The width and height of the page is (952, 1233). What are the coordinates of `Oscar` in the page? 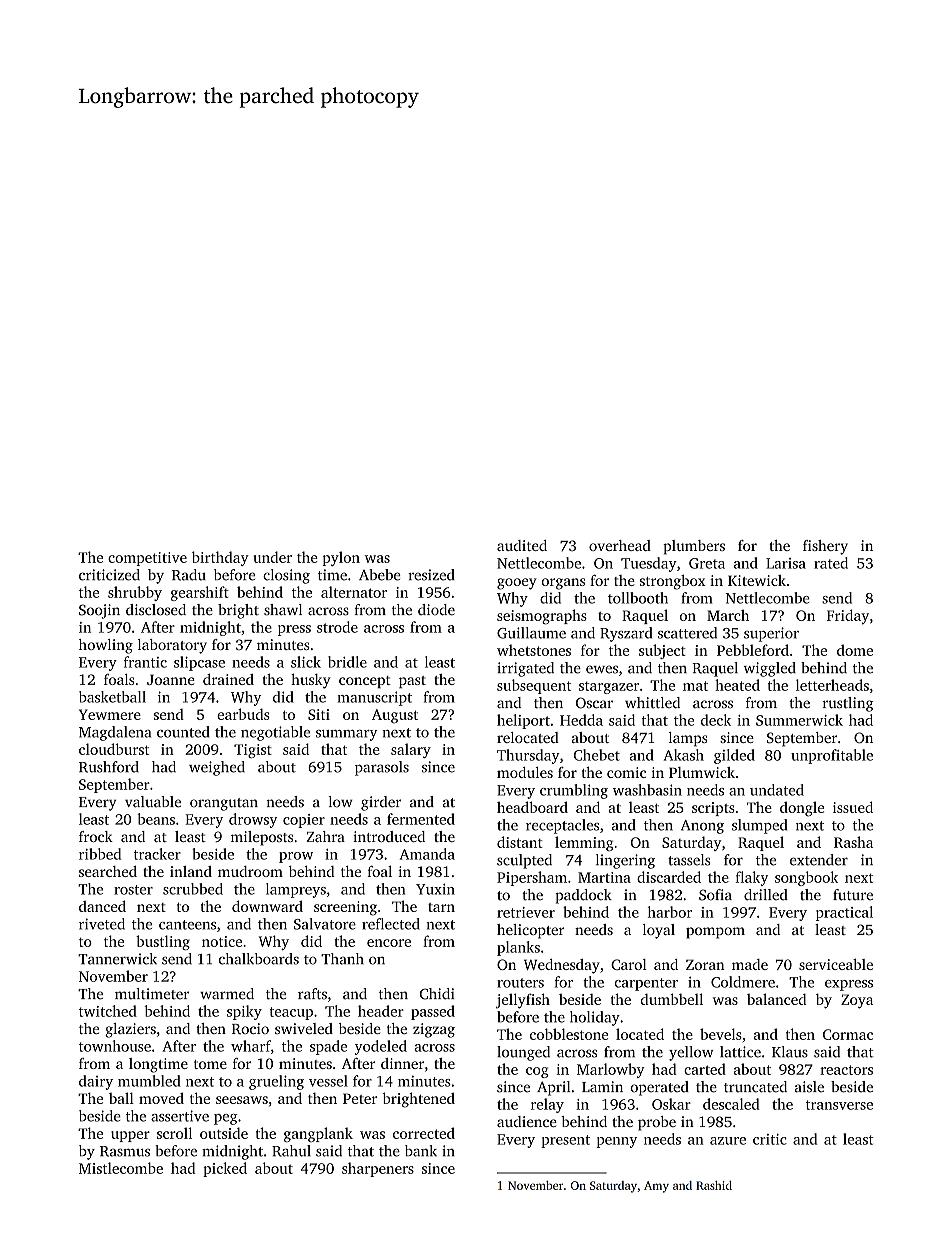 It's located at (594, 703).
